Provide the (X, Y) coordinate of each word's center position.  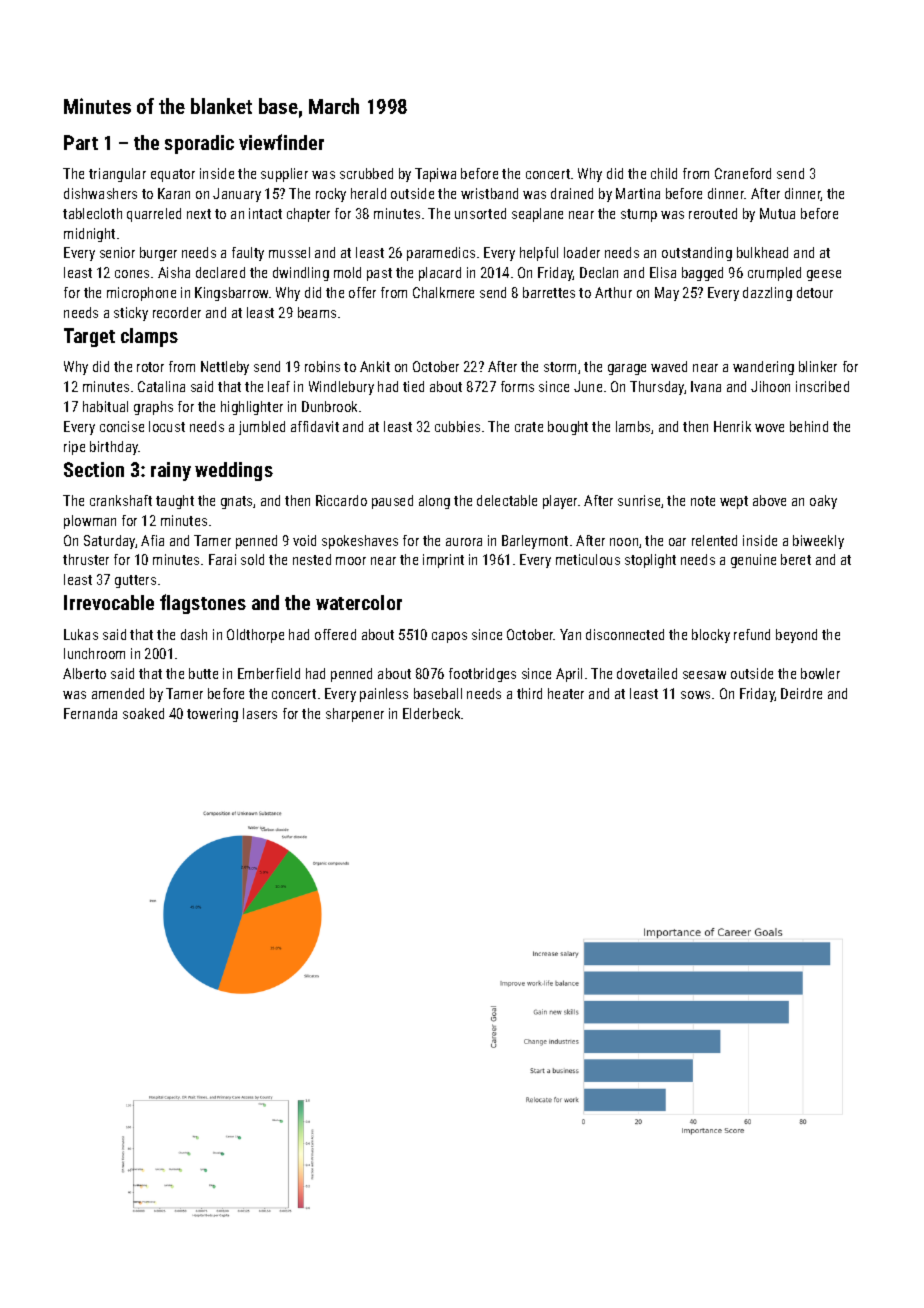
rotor (150, 367)
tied (413, 386)
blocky (711, 636)
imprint (443, 561)
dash (194, 634)
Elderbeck (431, 713)
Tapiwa (435, 175)
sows (695, 695)
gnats (236, 502)
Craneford (743, 173)
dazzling (767, 294)
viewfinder (281, 142)
